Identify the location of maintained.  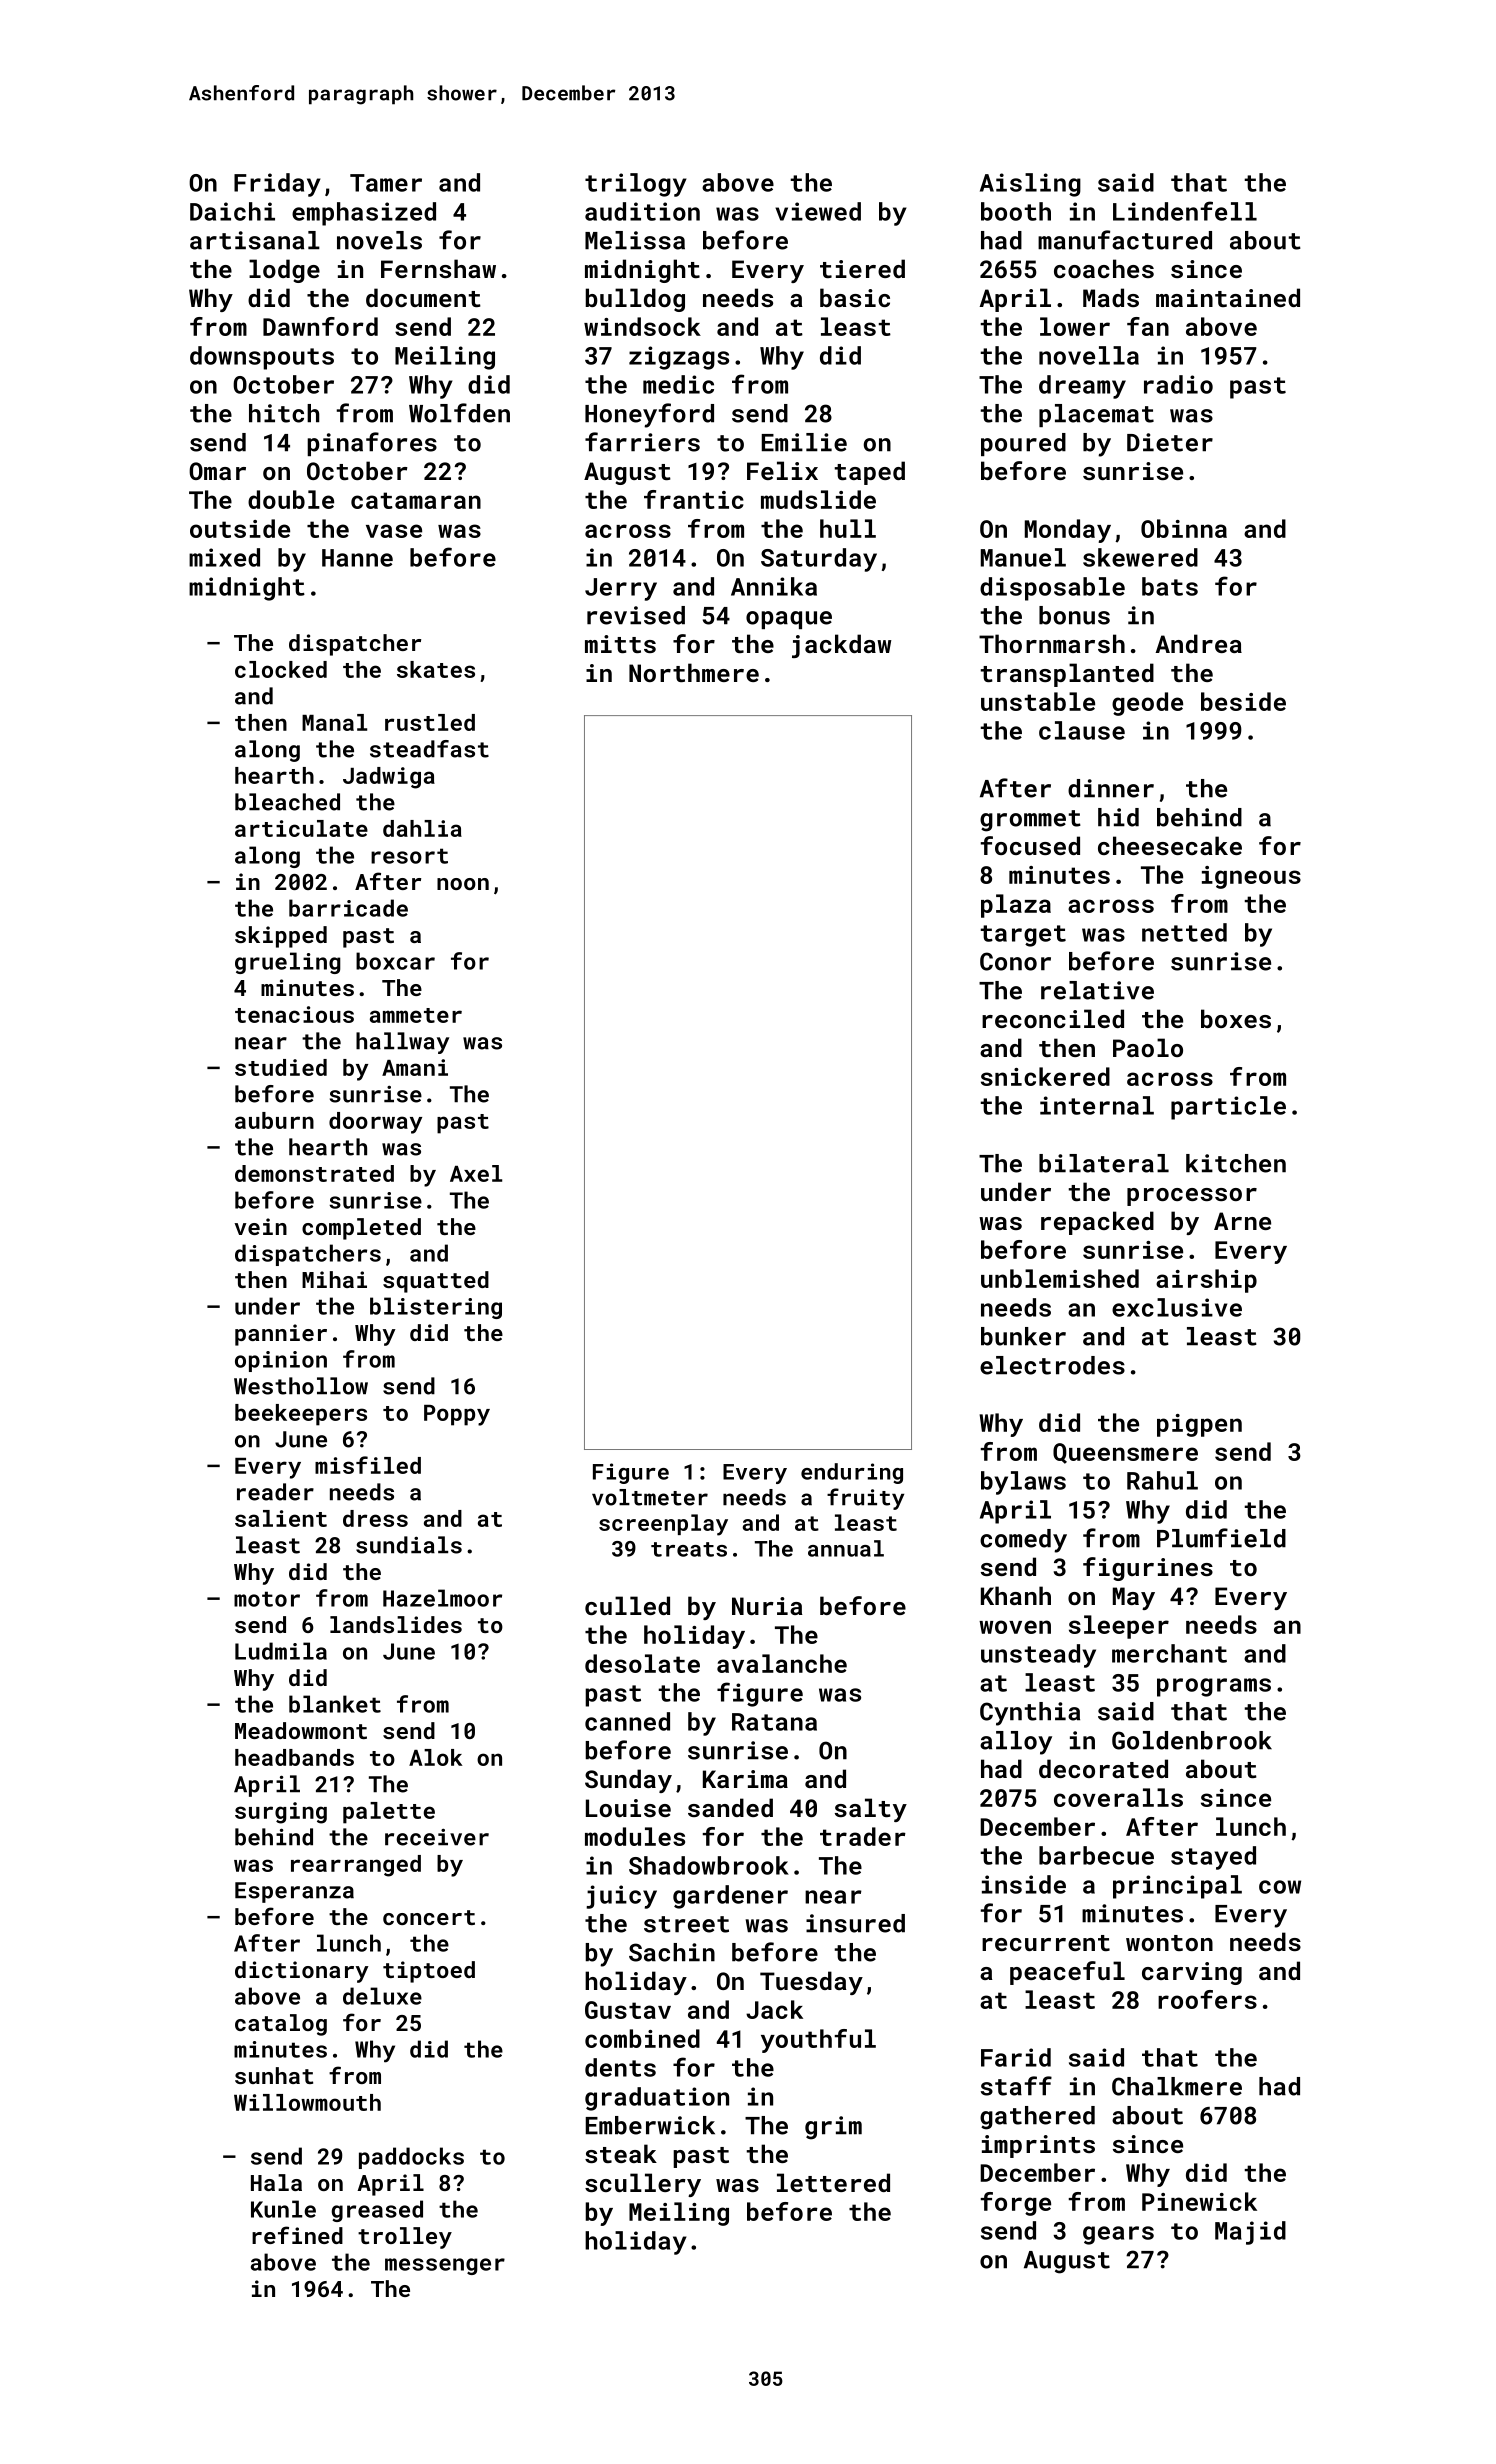
(1228, 297).
